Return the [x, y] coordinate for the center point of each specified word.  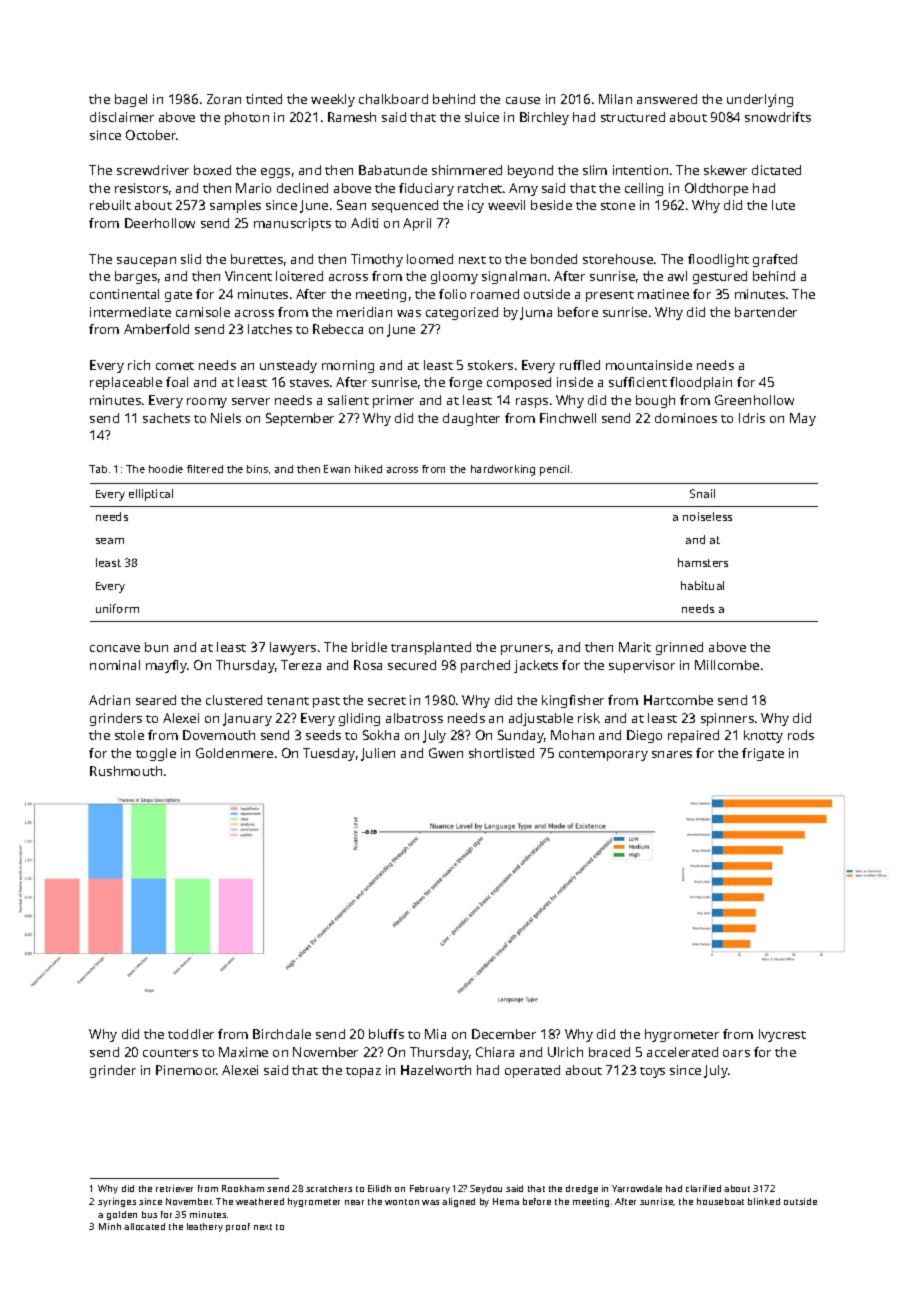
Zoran [224, 99]
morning [348, 366]
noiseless [707, 516]
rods [801, 735]
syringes [117, 1202]
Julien [378, 754]
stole [129, 735]
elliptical [151, 495]
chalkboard [393, 99]
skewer [725, 170]
